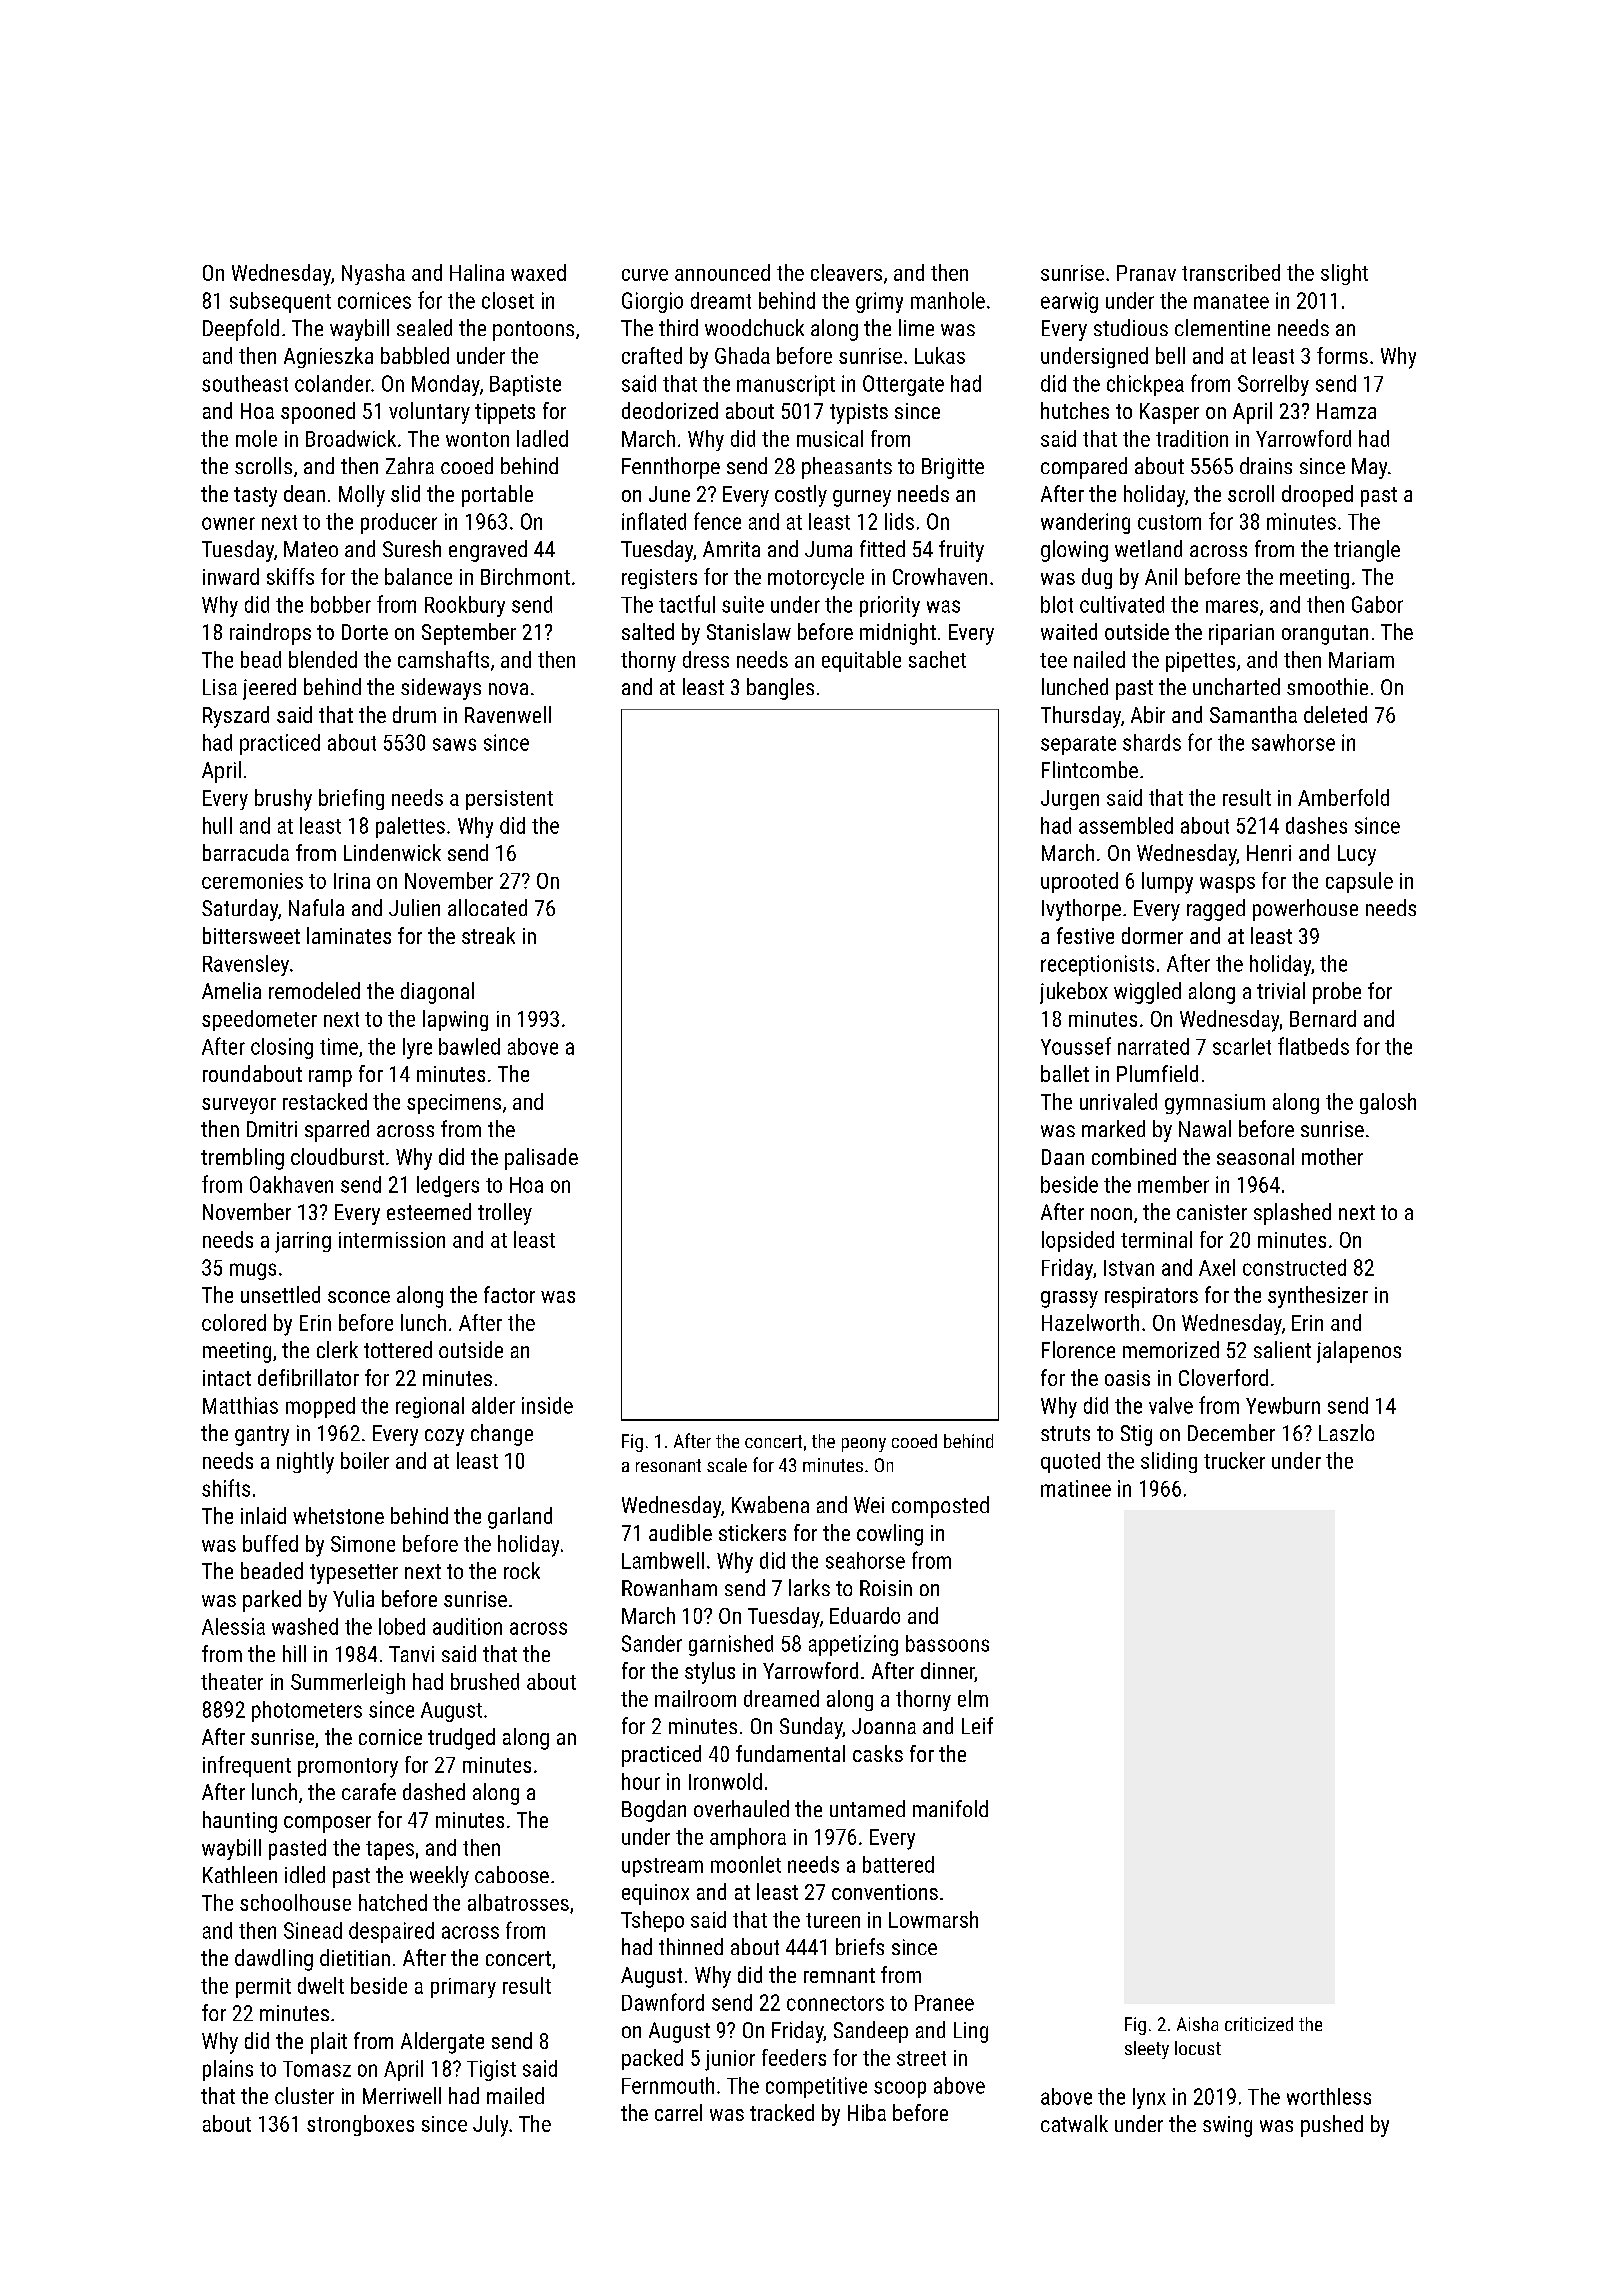 Image resolution: width=1620 pixels, height=2292 pixels. What do you see at coordinates (1217, 1267) in the image?
I see `Axel` at bounding box center [1217, 1267].
